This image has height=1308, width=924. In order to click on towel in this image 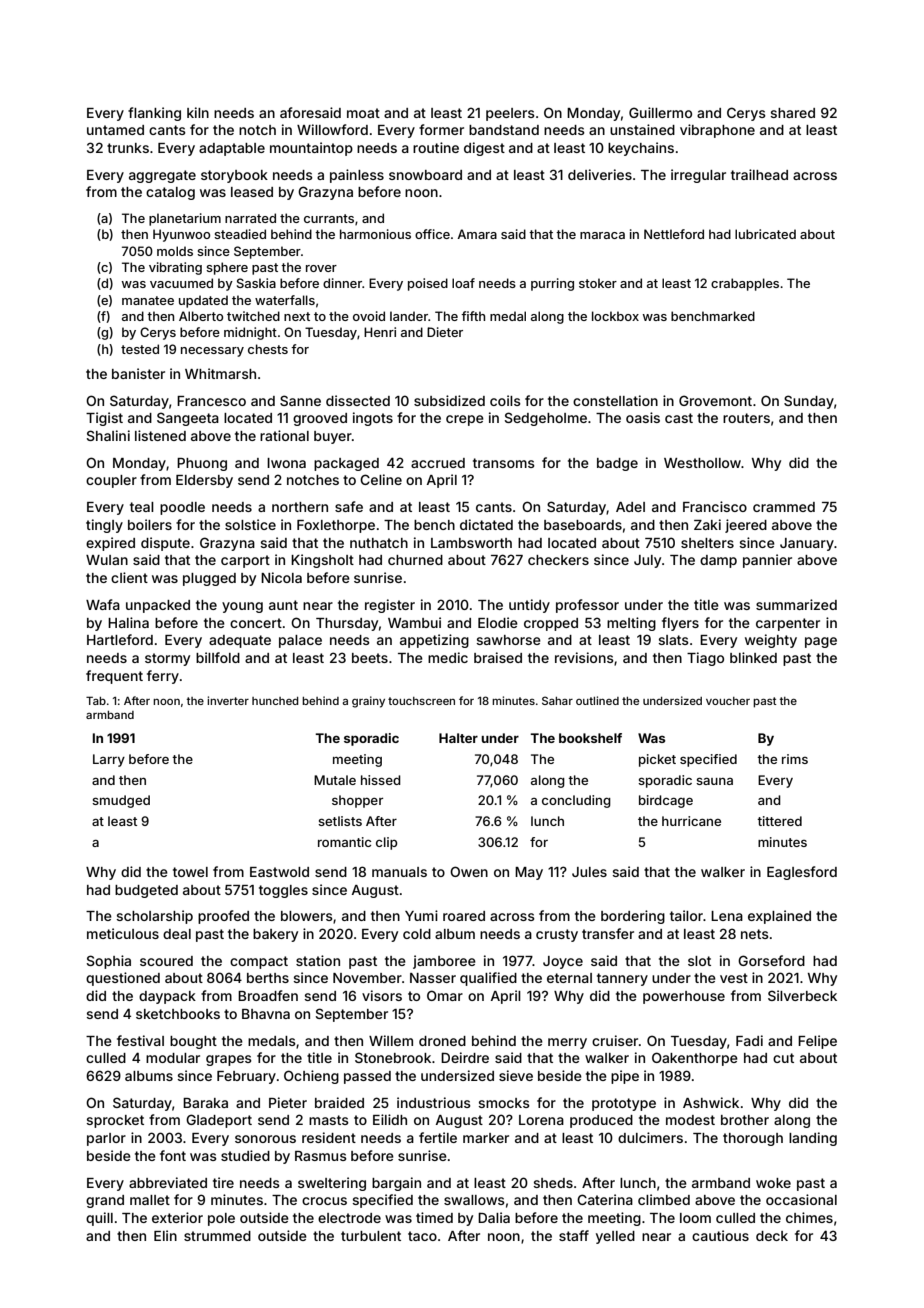, I will do `click(190, 872)`.
